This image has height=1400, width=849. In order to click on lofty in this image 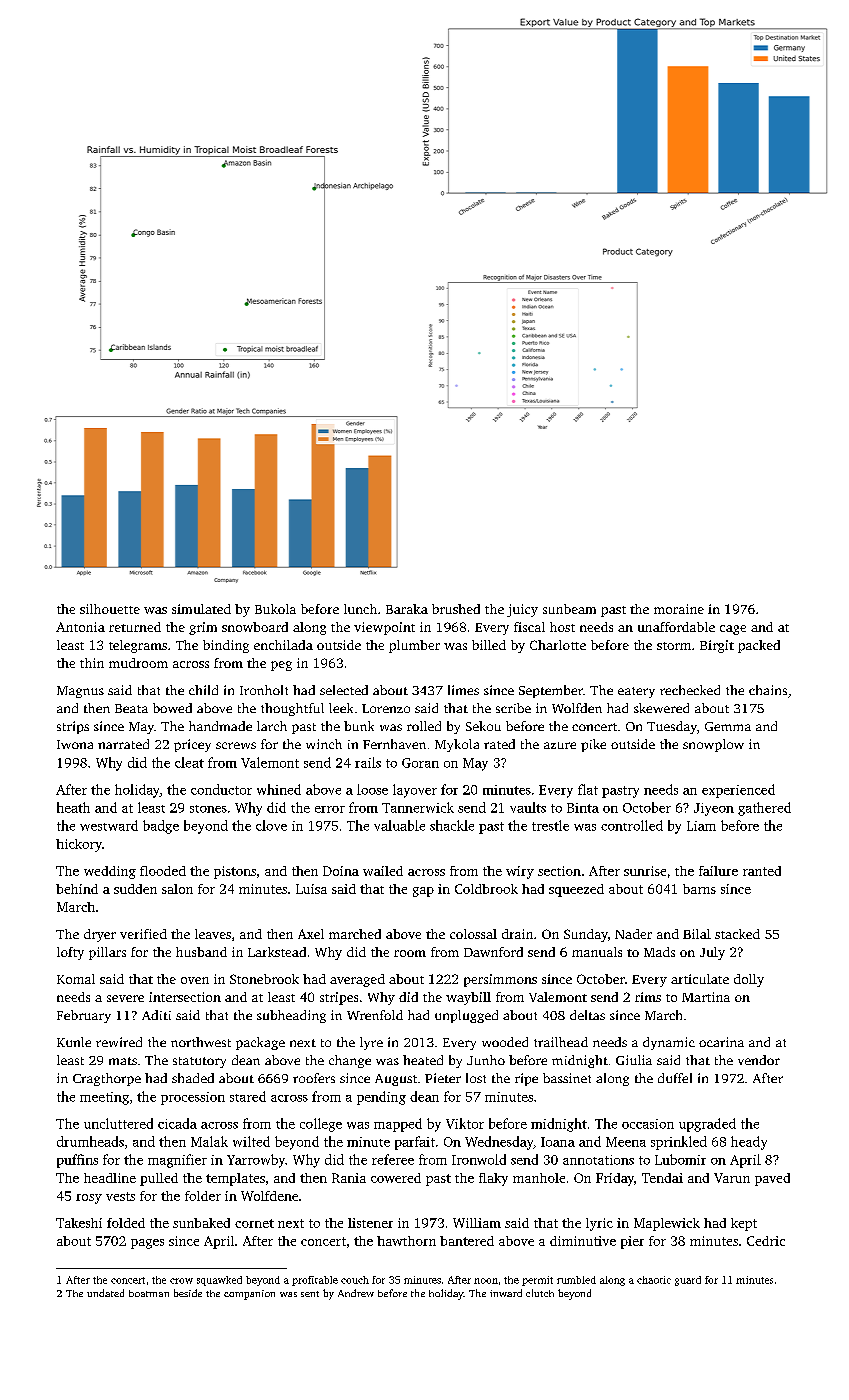, I will do `click(70, 953)`.
